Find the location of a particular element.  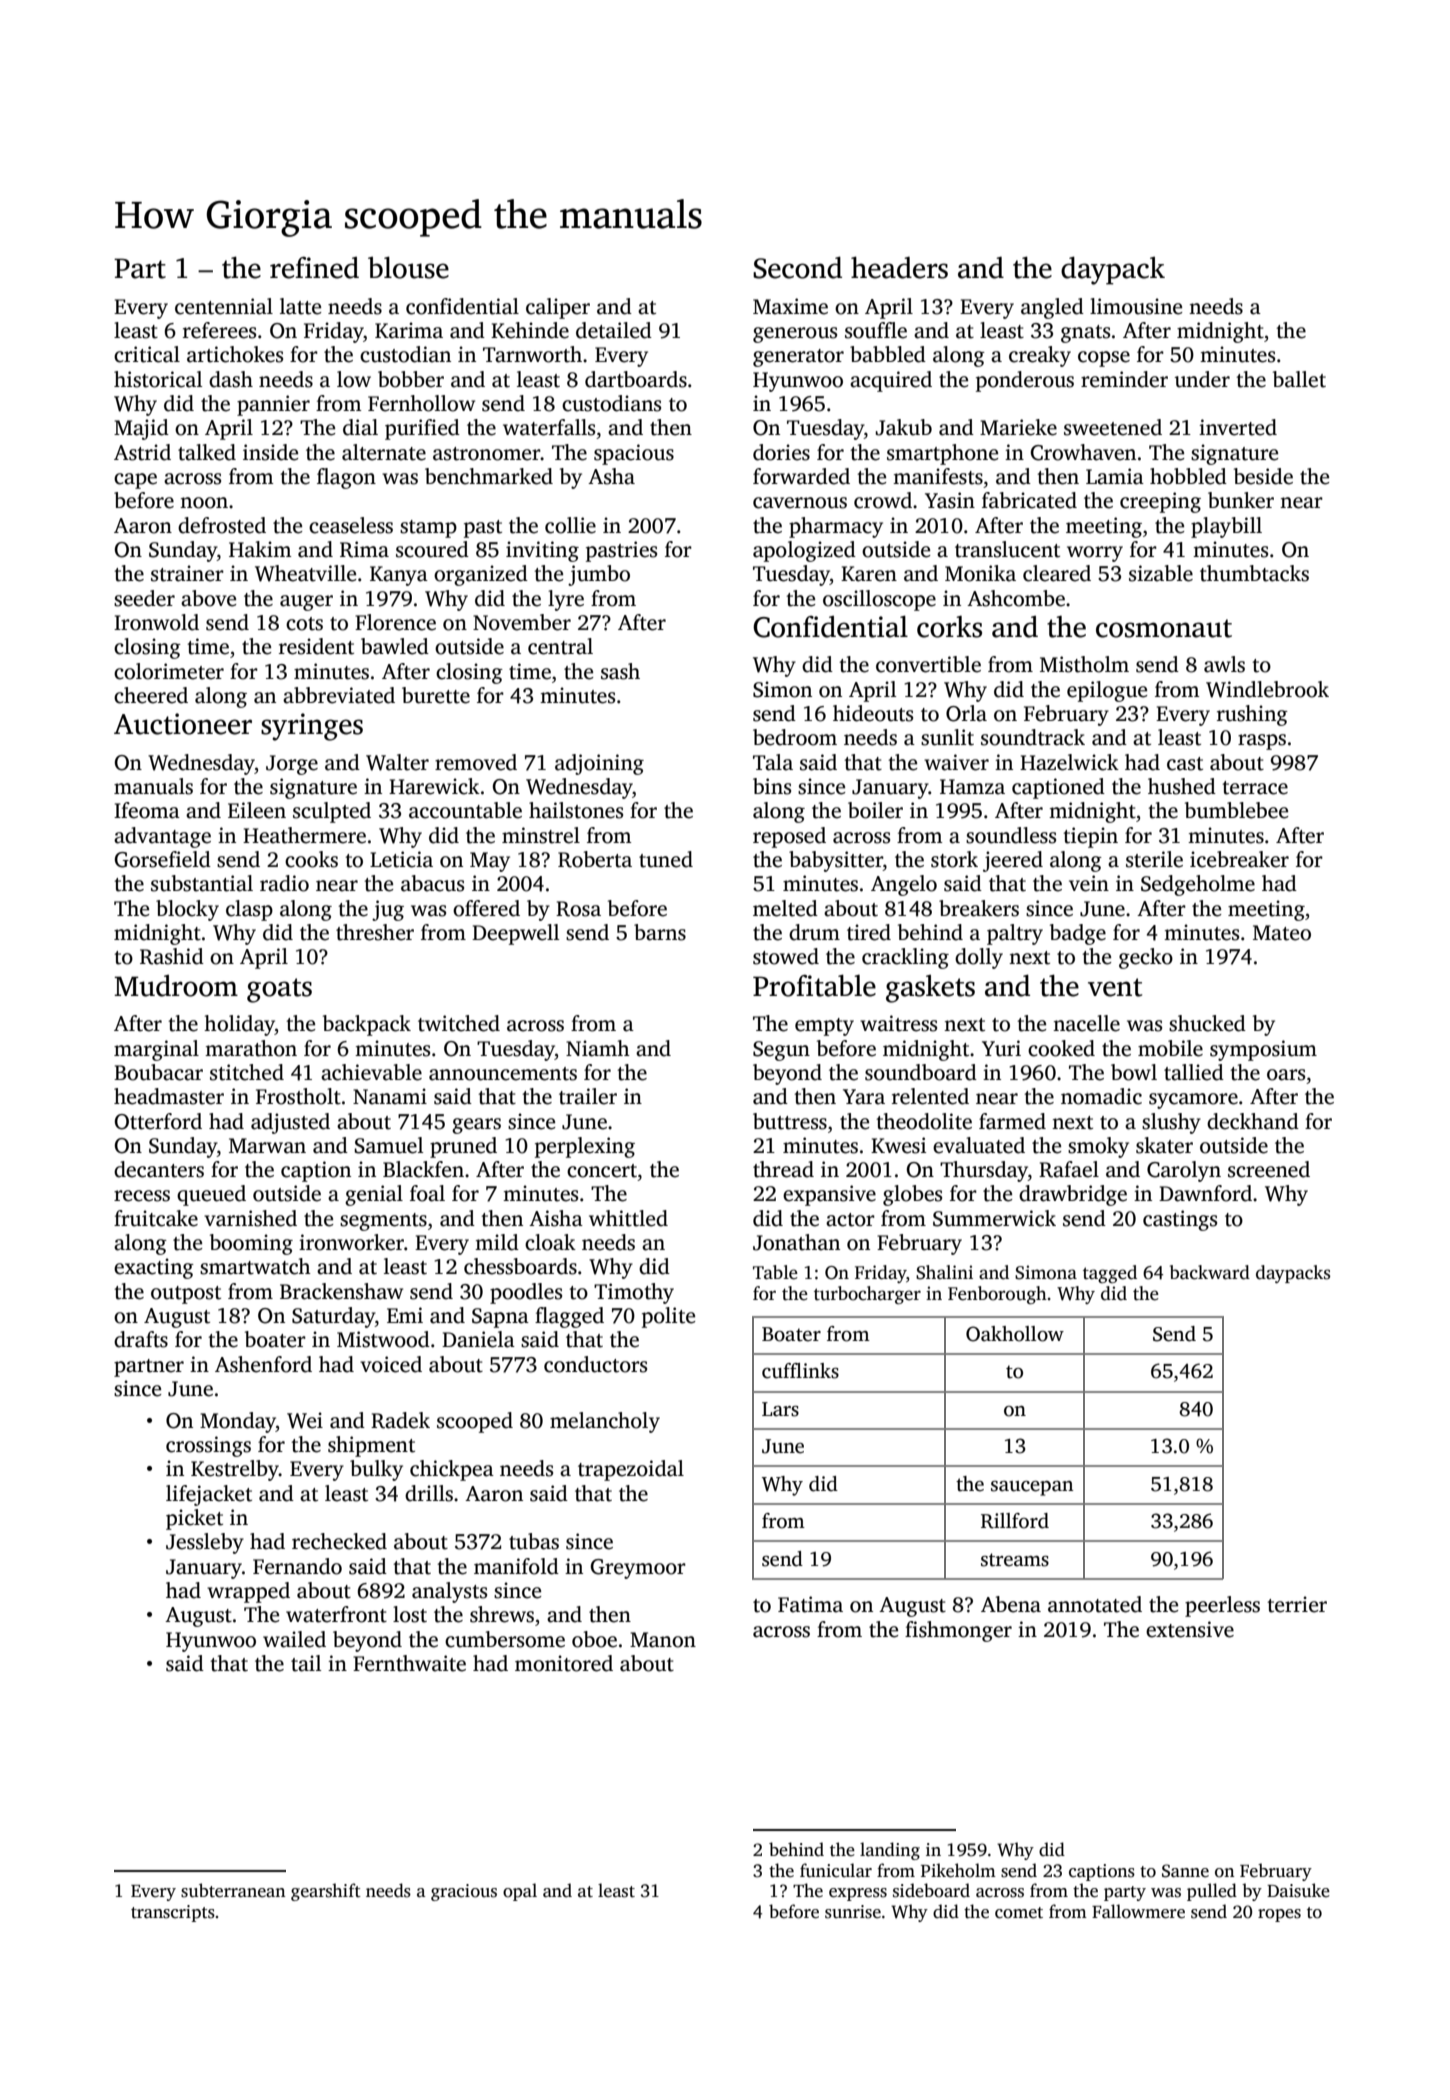

transcripts is located at coordinates (173, 1913).
